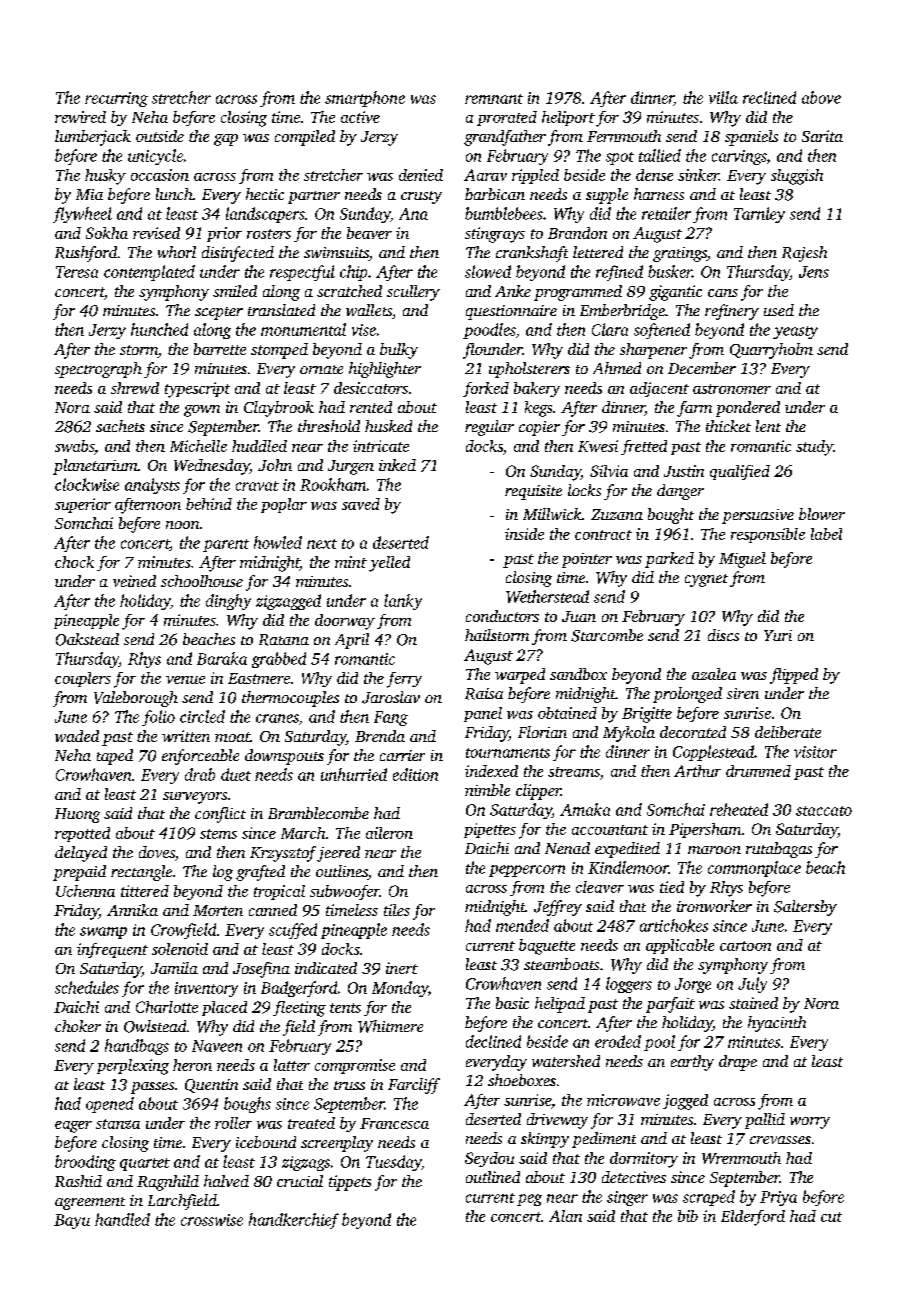 The height and width of the document is (1316, 908). I want to click on retailer, so click(666, 213).
